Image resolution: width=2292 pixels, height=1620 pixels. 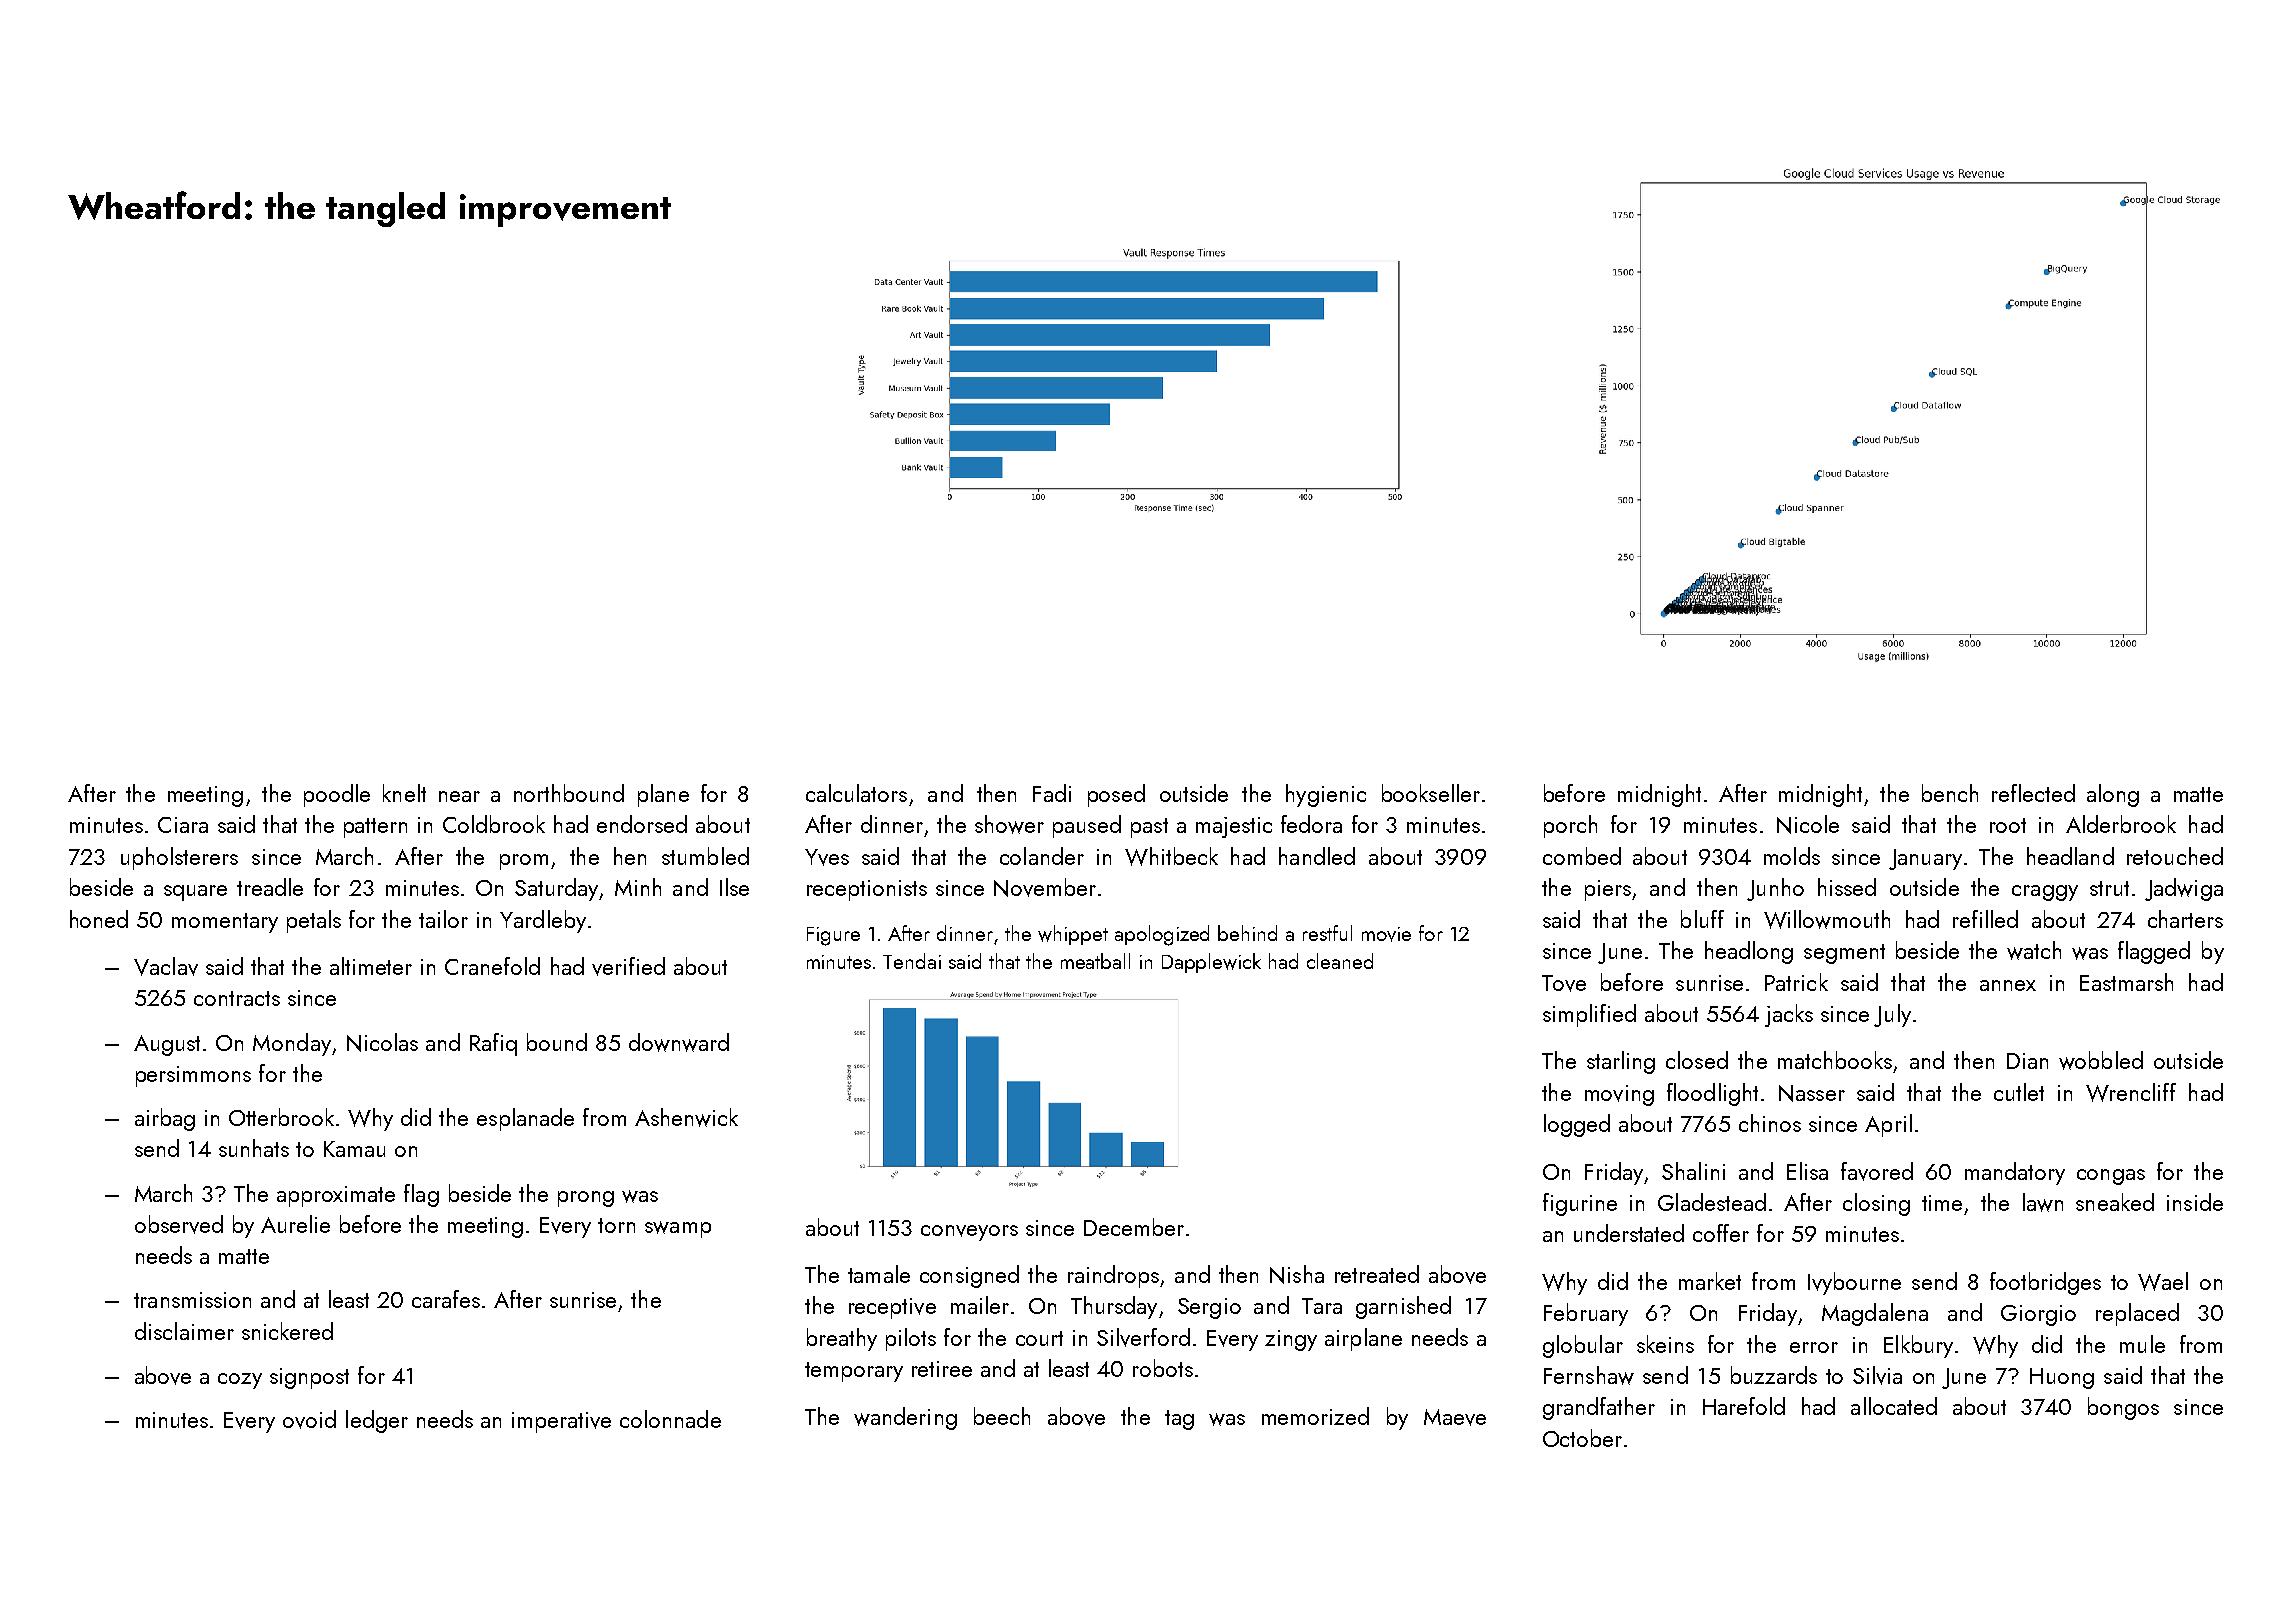 I want to click on approximate, so click(x=336, y=1196).
